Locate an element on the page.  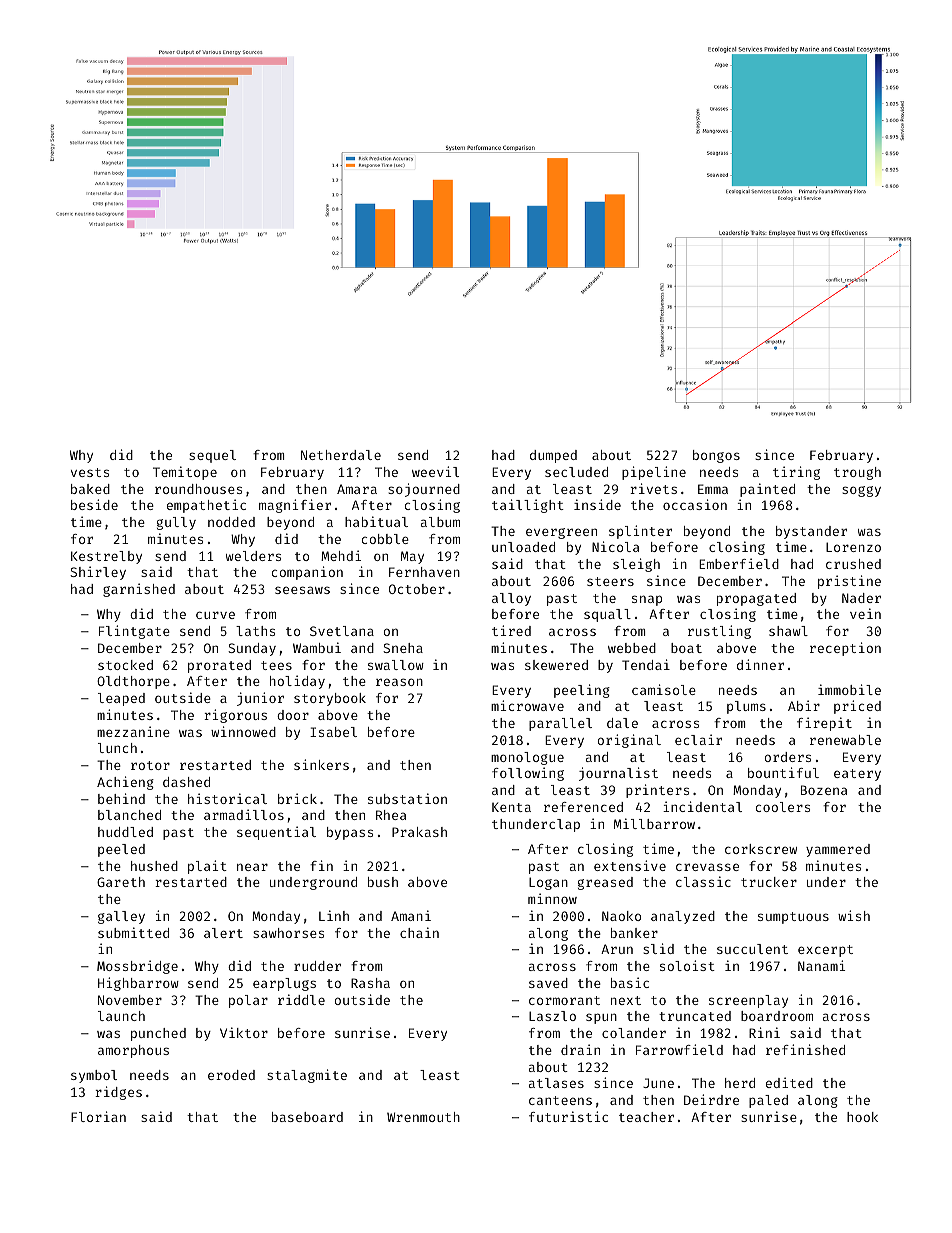
rudder is located at coordinates (317, 966).
